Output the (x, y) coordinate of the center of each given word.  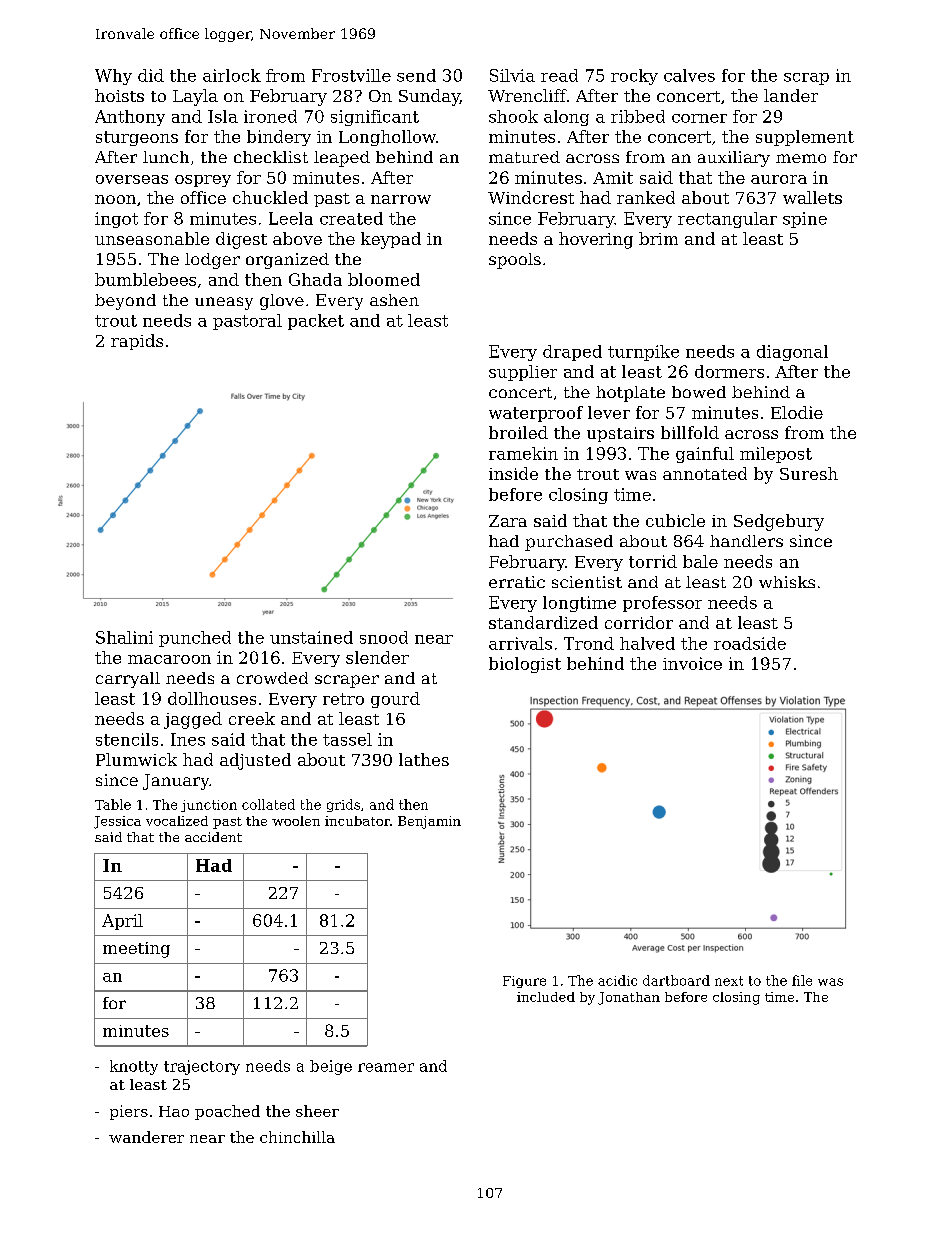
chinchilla (297, 1137)
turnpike (643, 353)
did (151, 75)
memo (801, 158)
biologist (525, 665)
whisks (787, 582)
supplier (523, 373)
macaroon (169, 659)
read (559, 75)
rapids (137, 342)
